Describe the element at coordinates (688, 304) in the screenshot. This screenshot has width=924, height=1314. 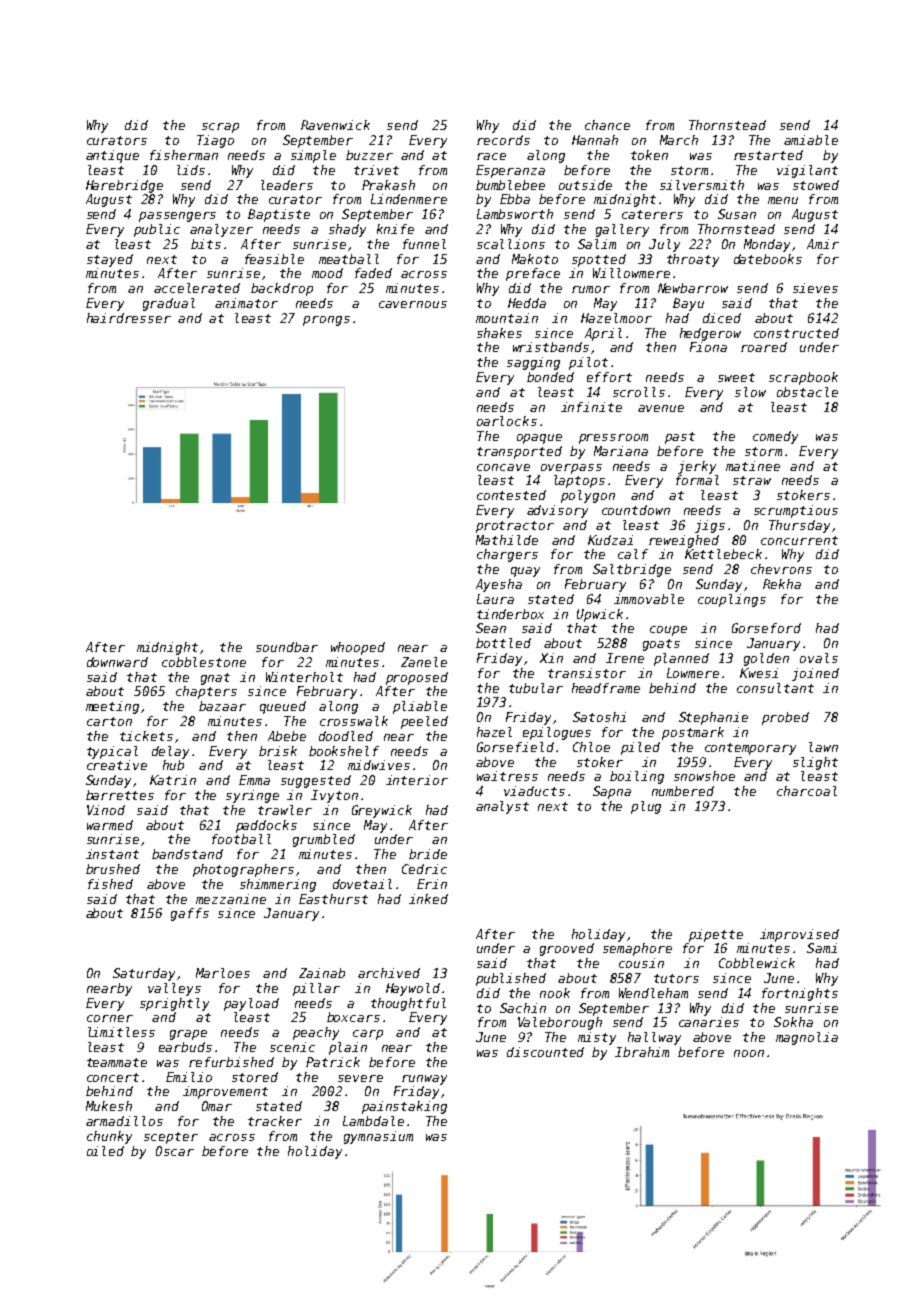
I see `Bayu` at that location.
